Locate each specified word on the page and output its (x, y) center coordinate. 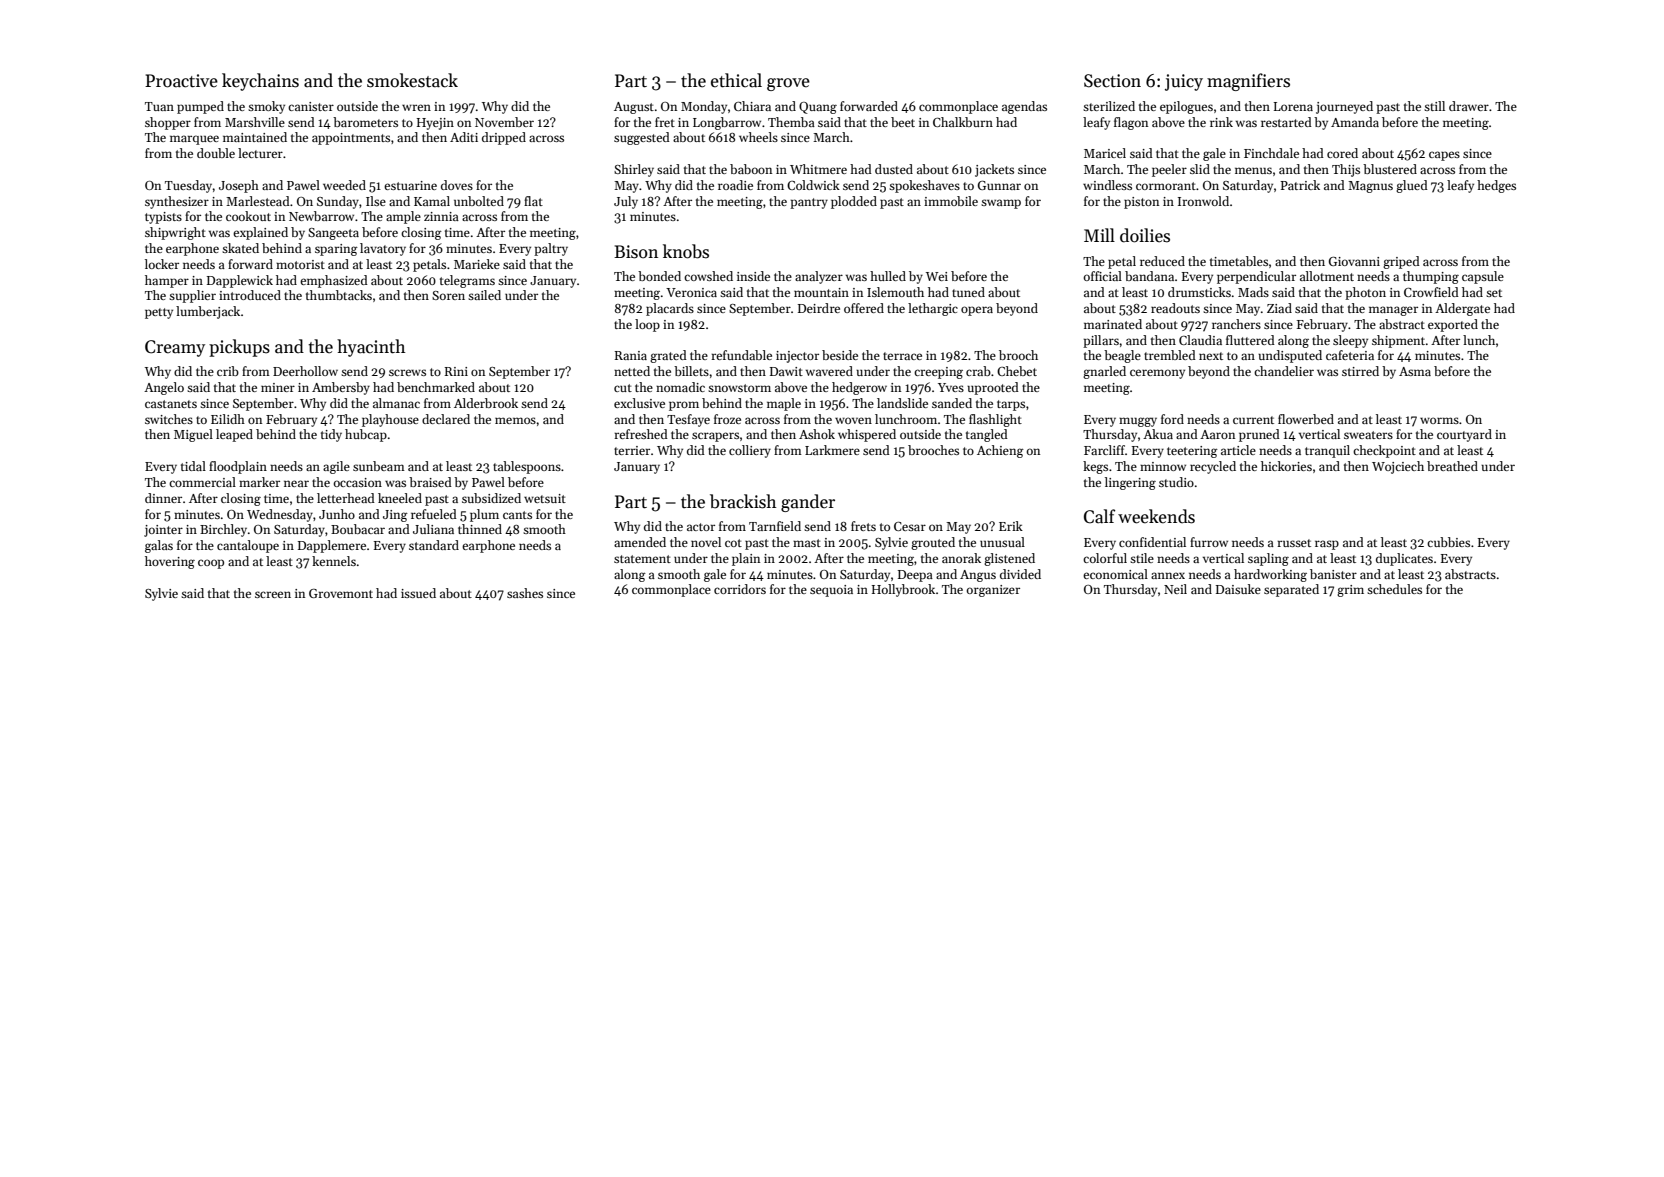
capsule (1483, 277)
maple (784, 404)
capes (1444, 156)
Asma (1415, 371)
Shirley (634, 170)
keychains (260, 82)
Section (1112, 81)
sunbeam (379, 466)
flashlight (995, 420)
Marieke (477, 264)
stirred (1360, 371)
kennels (334, 561)
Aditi (464, 137)
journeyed (1344, 107)
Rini (456, 371)
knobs (686, 251)
